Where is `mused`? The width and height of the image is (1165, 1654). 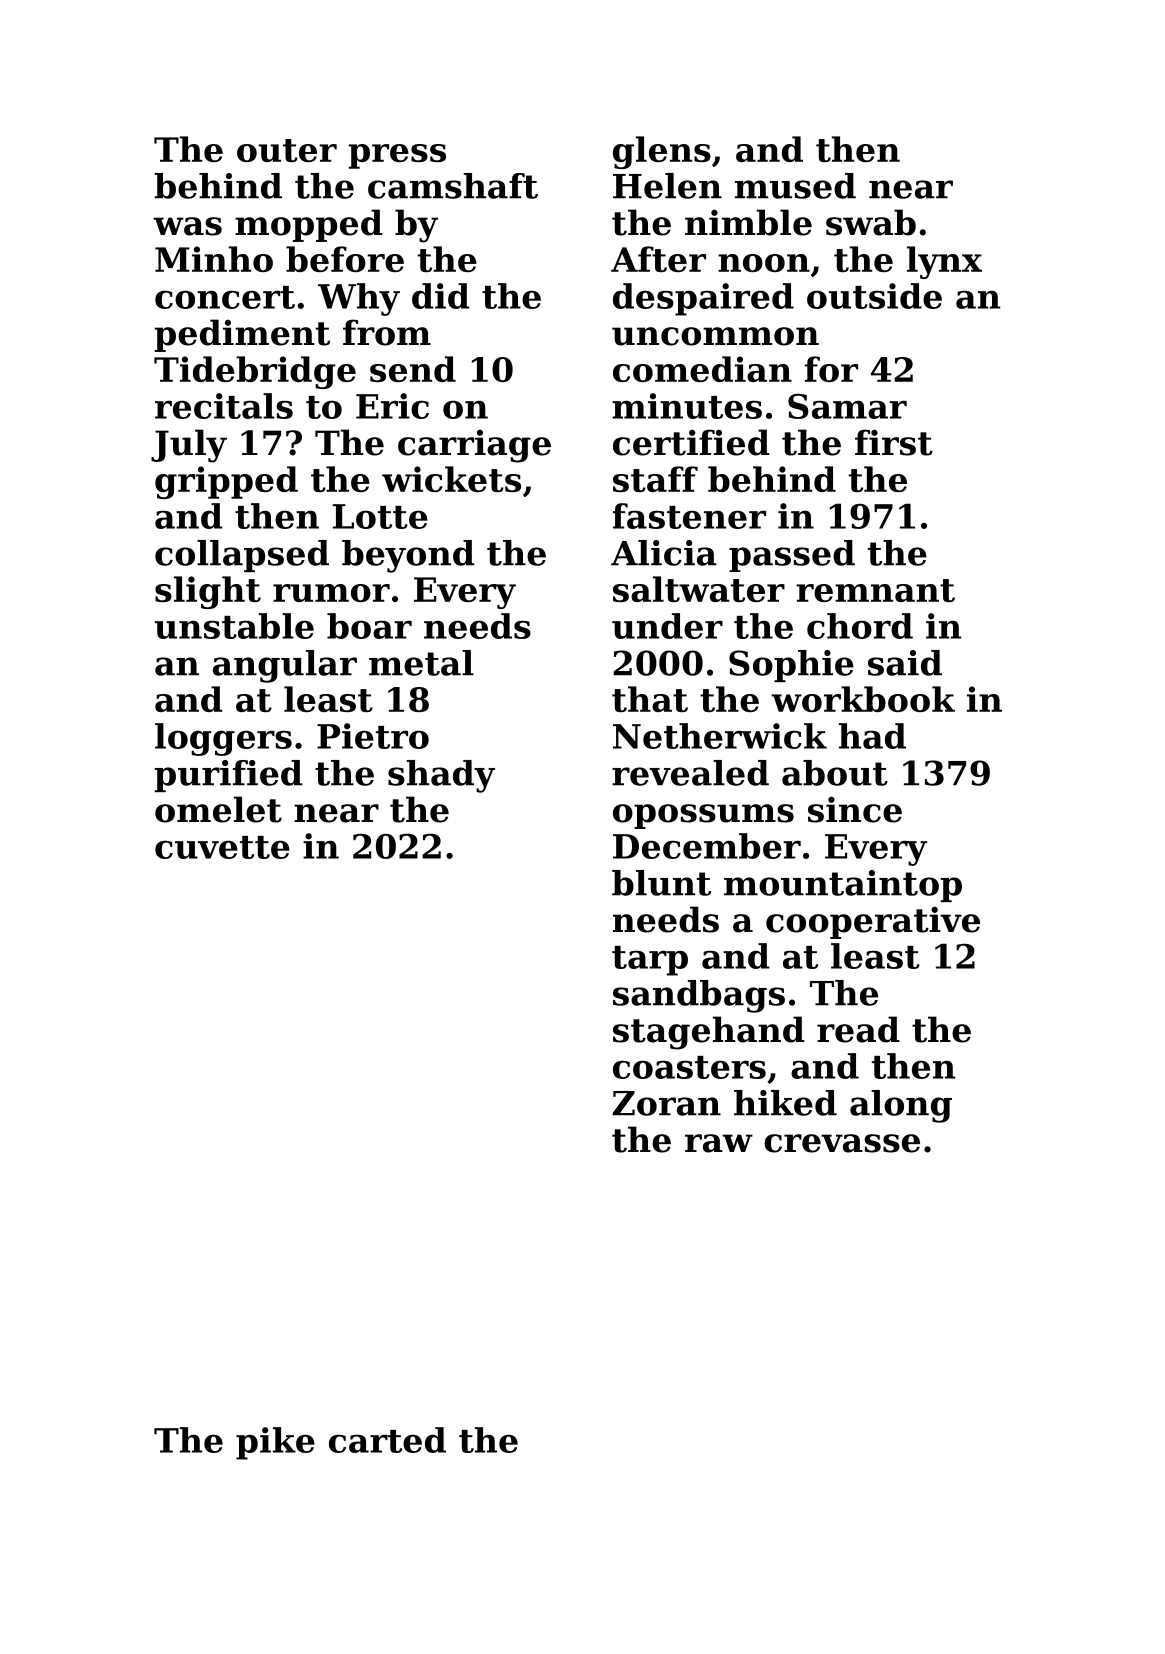 mused is located at coordinates (795, 186).
